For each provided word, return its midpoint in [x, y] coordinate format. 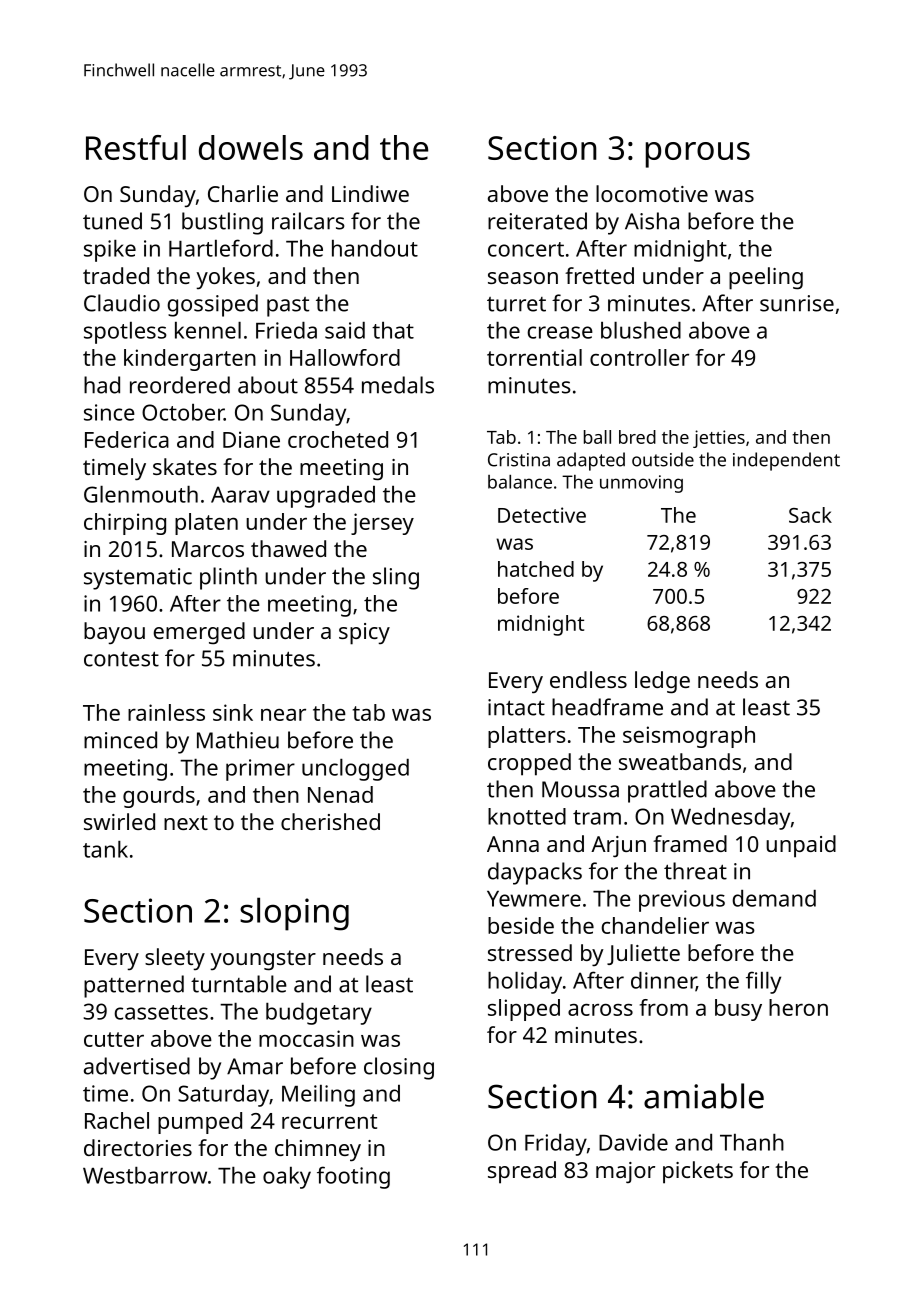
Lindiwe [370, 193]
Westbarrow [145, 1175]
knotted [527, 816]
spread [522, 1172]
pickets [698, 1172]
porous [698, 155]
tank [105, 849]
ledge [662, 682]
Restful [136, 147]
